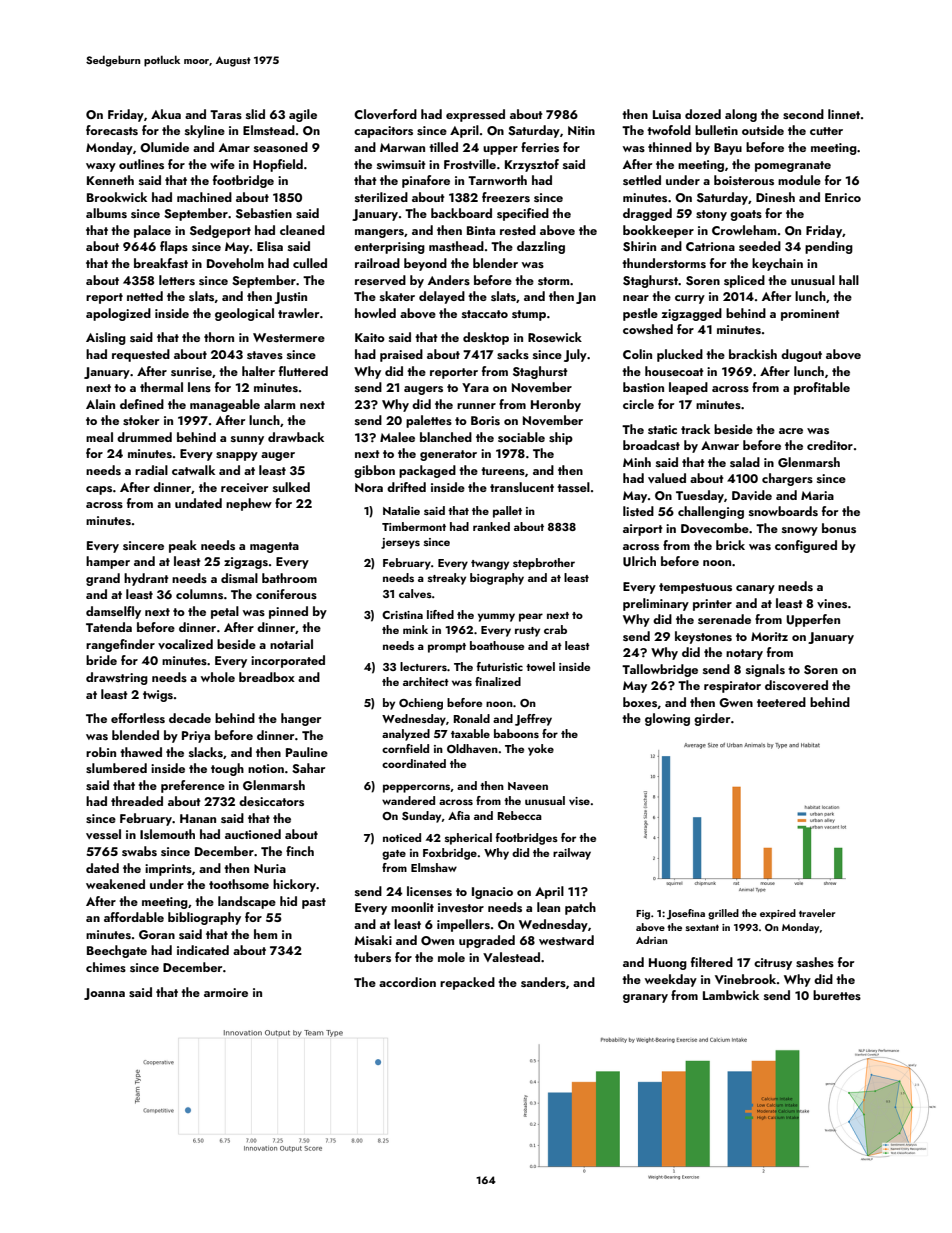  I want to click on Akua, so click(166, 114).
